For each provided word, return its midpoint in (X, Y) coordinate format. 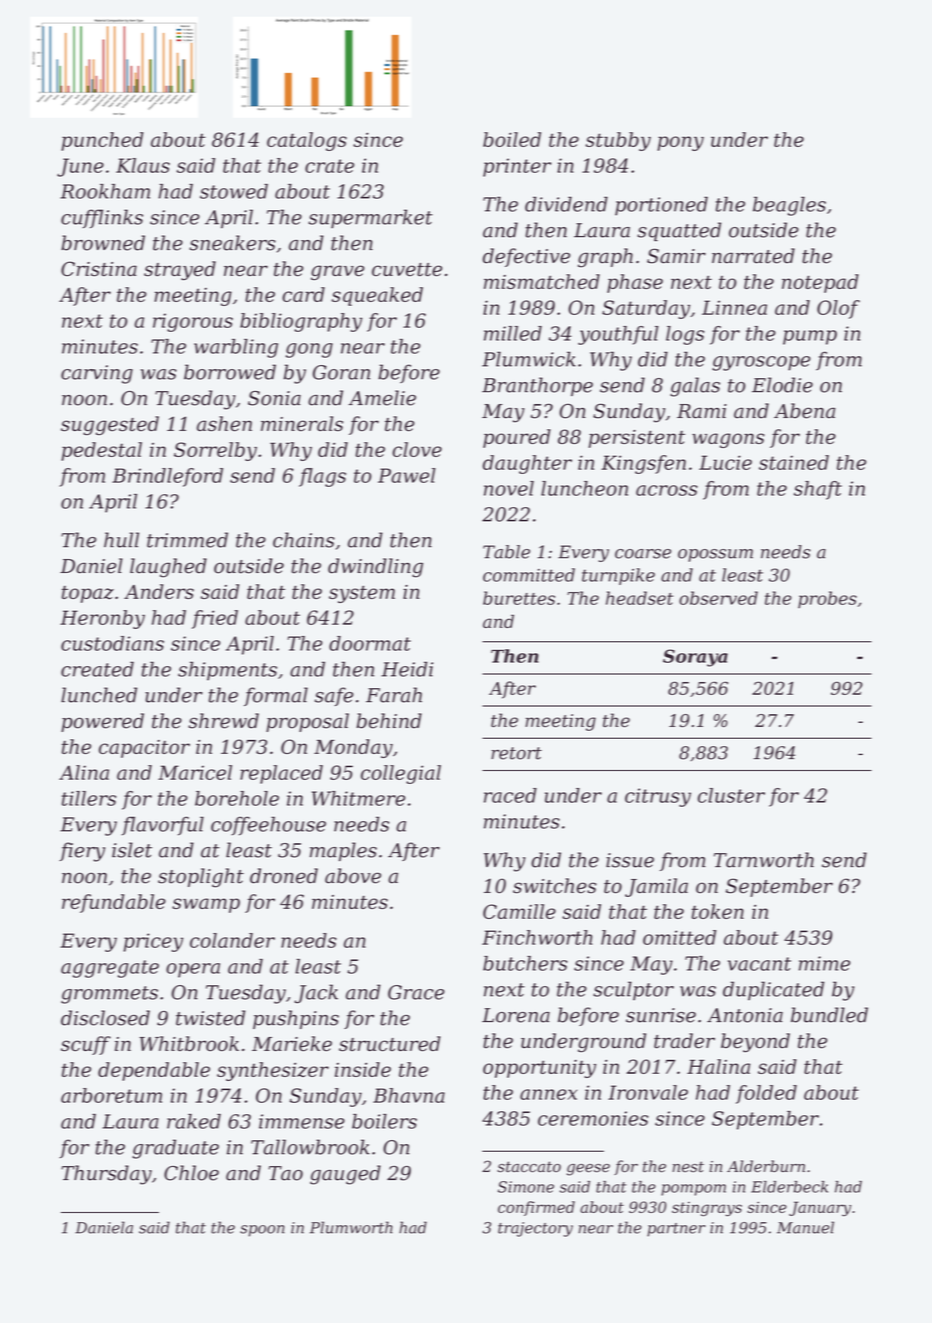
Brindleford (167, 477)
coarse (643, 554)
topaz (88, 594)
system (362, 594)
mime (824, 963)
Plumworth (351, 1227)
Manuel (805, 1227)
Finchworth (537, 937)
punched (102, 141)
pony (680, 143)
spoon (262, 1231)
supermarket (370, 218)
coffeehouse (268, 826)
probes (827, 599)
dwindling (375, 568)
